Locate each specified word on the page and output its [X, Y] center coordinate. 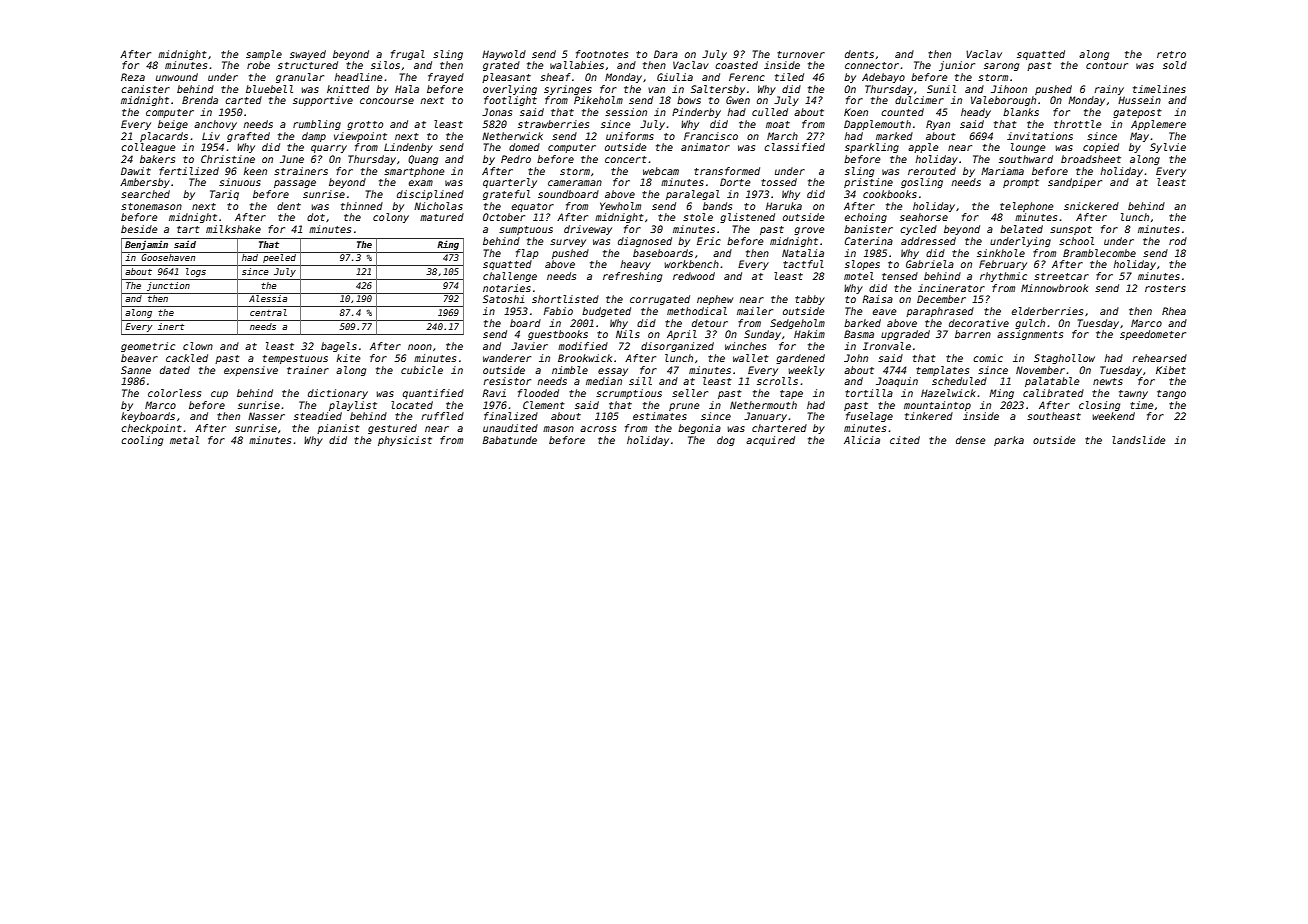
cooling [142, 441]
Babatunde [510, 440]
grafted [248, 137]
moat [778, 124]
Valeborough [1003, 101]
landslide [1139, 440]
